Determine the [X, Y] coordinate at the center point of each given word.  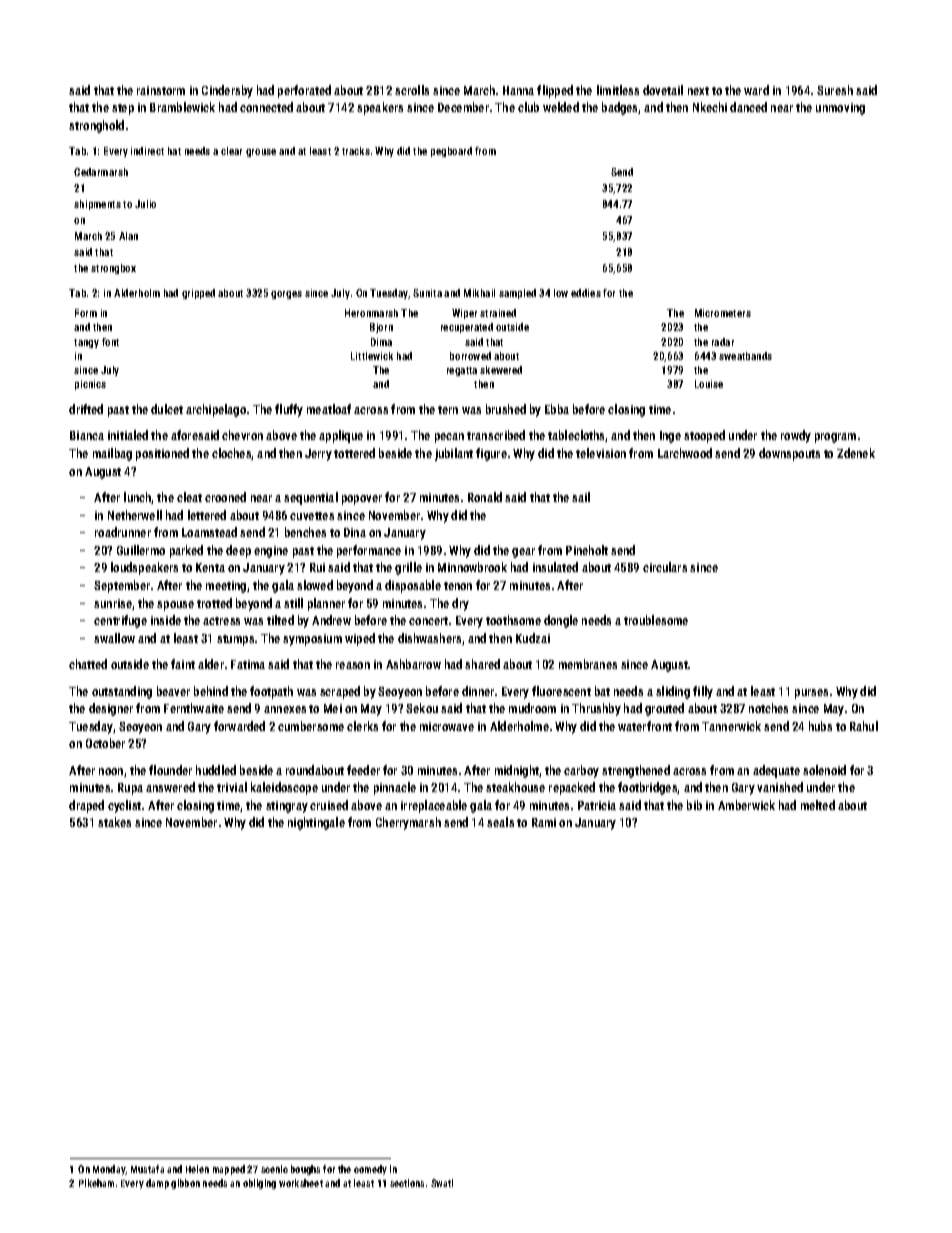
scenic [274, 1169]
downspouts [789, 454]
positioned [162, 454]
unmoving [840, 109]
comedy [370, 1170]
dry [460, 604]
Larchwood [685, 453]
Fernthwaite [194, 708]
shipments [97, 205]
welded [561, 107]
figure [491, 454]
